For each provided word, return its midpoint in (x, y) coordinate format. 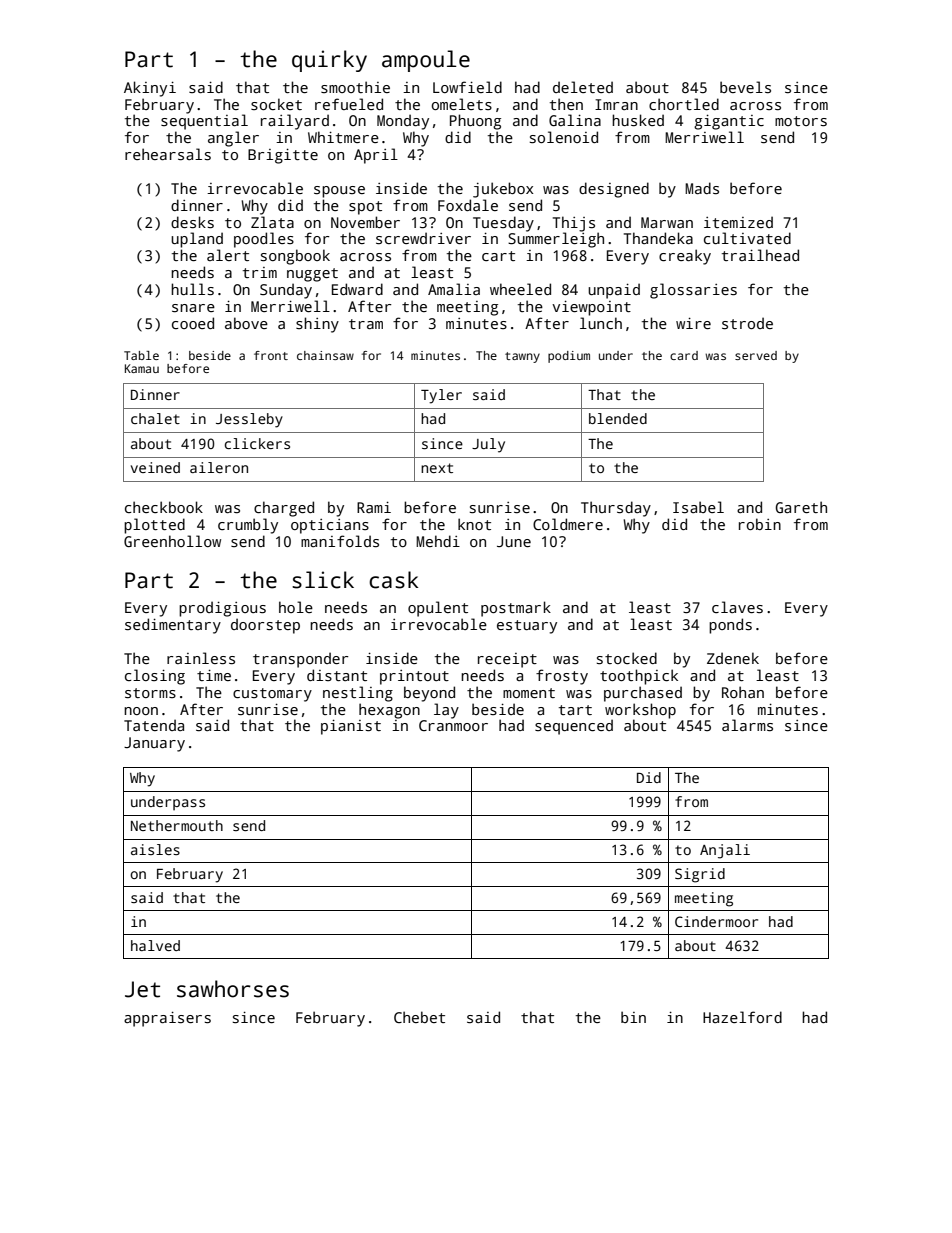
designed (614, 190)
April (376, 156)
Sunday (286, 291)
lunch (601, 323)
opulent (438, 609)
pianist (351, 727)
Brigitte (283, 156)
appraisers (167, 1019)
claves (737, 607)
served (756, 355)
